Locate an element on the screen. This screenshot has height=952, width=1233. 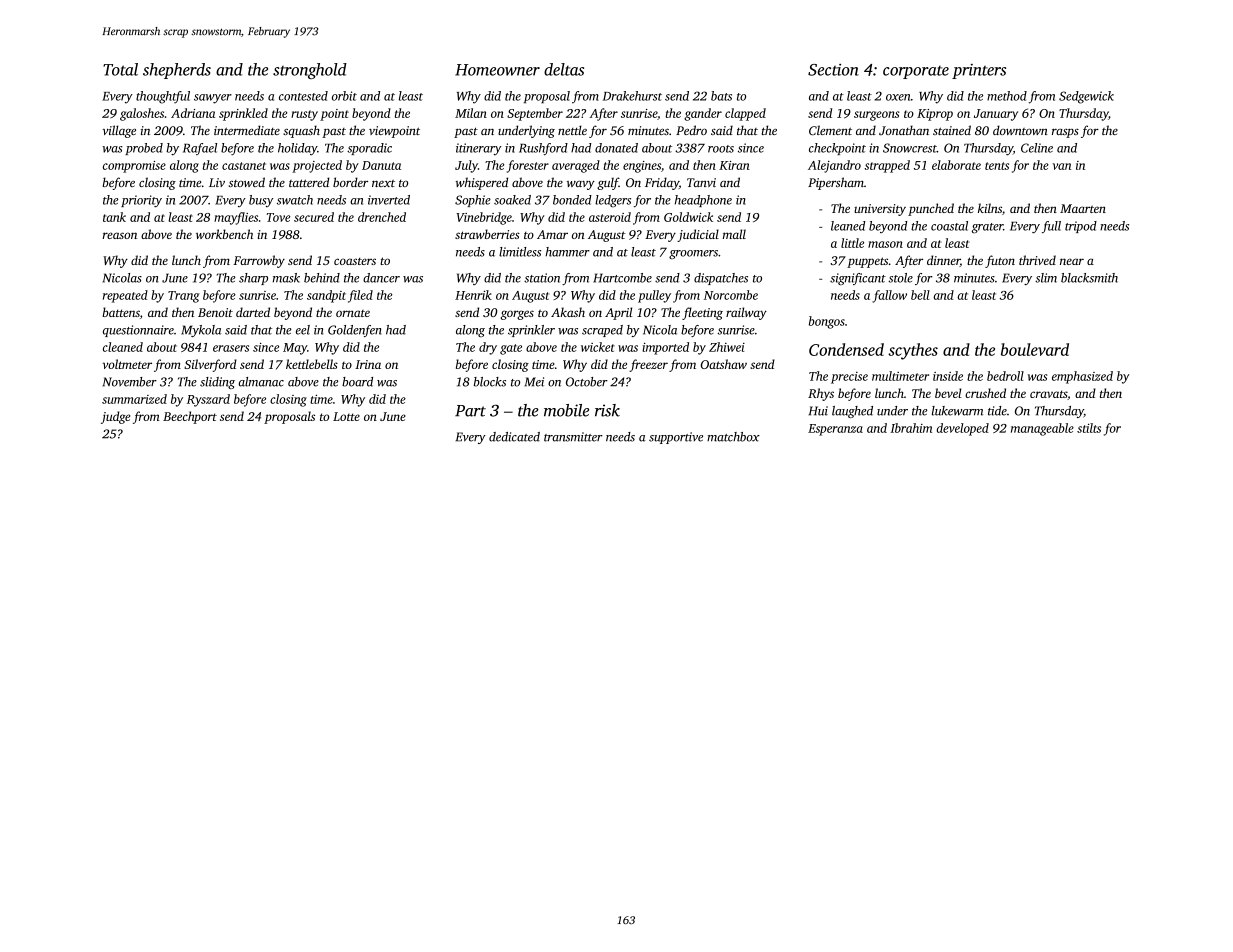
asteroid is located at coordinates (610, 217).
